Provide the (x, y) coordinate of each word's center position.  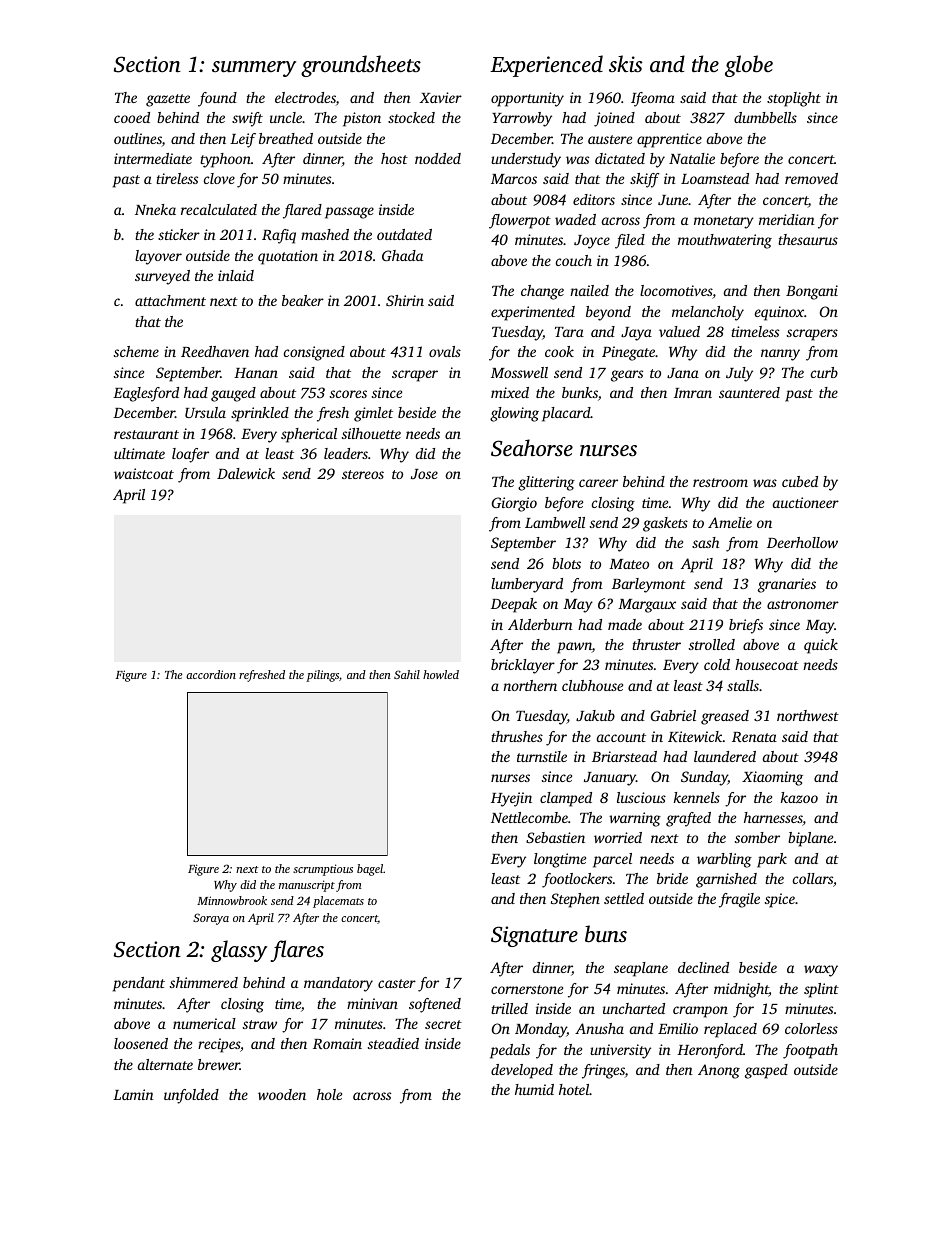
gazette (168, 100)
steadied (393, 1043)
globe (749, 66)
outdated (404, 234)
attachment (170, 300)
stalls (743, 685)
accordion (211, 674)
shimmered (204, 982)
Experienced (546, 66)
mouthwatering (725, 241)
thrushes (517, 736)
